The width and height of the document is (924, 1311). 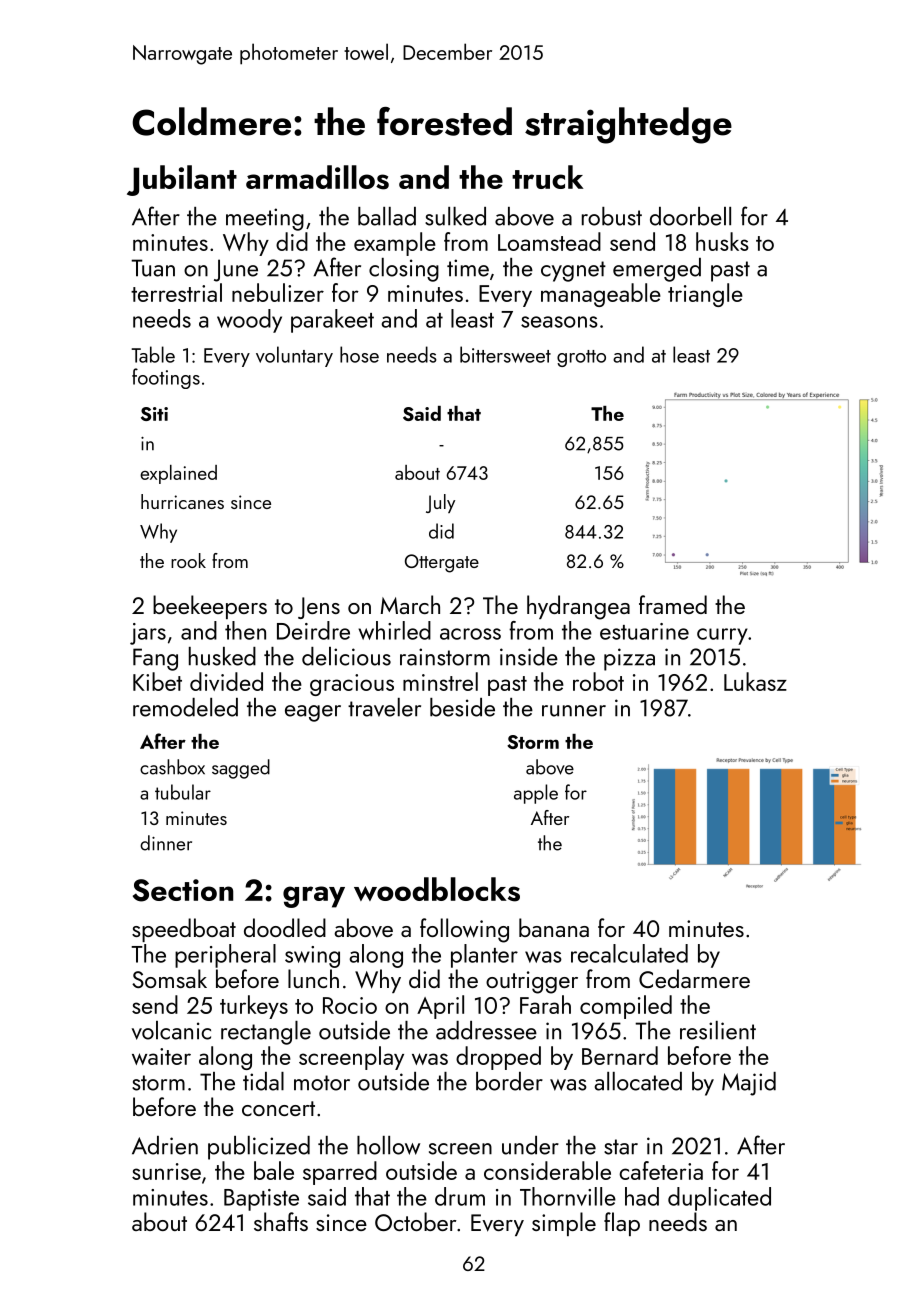 What do you see at coordinates (673, 604) in the document?
I see `framed` at bounding box center [673, 604].
